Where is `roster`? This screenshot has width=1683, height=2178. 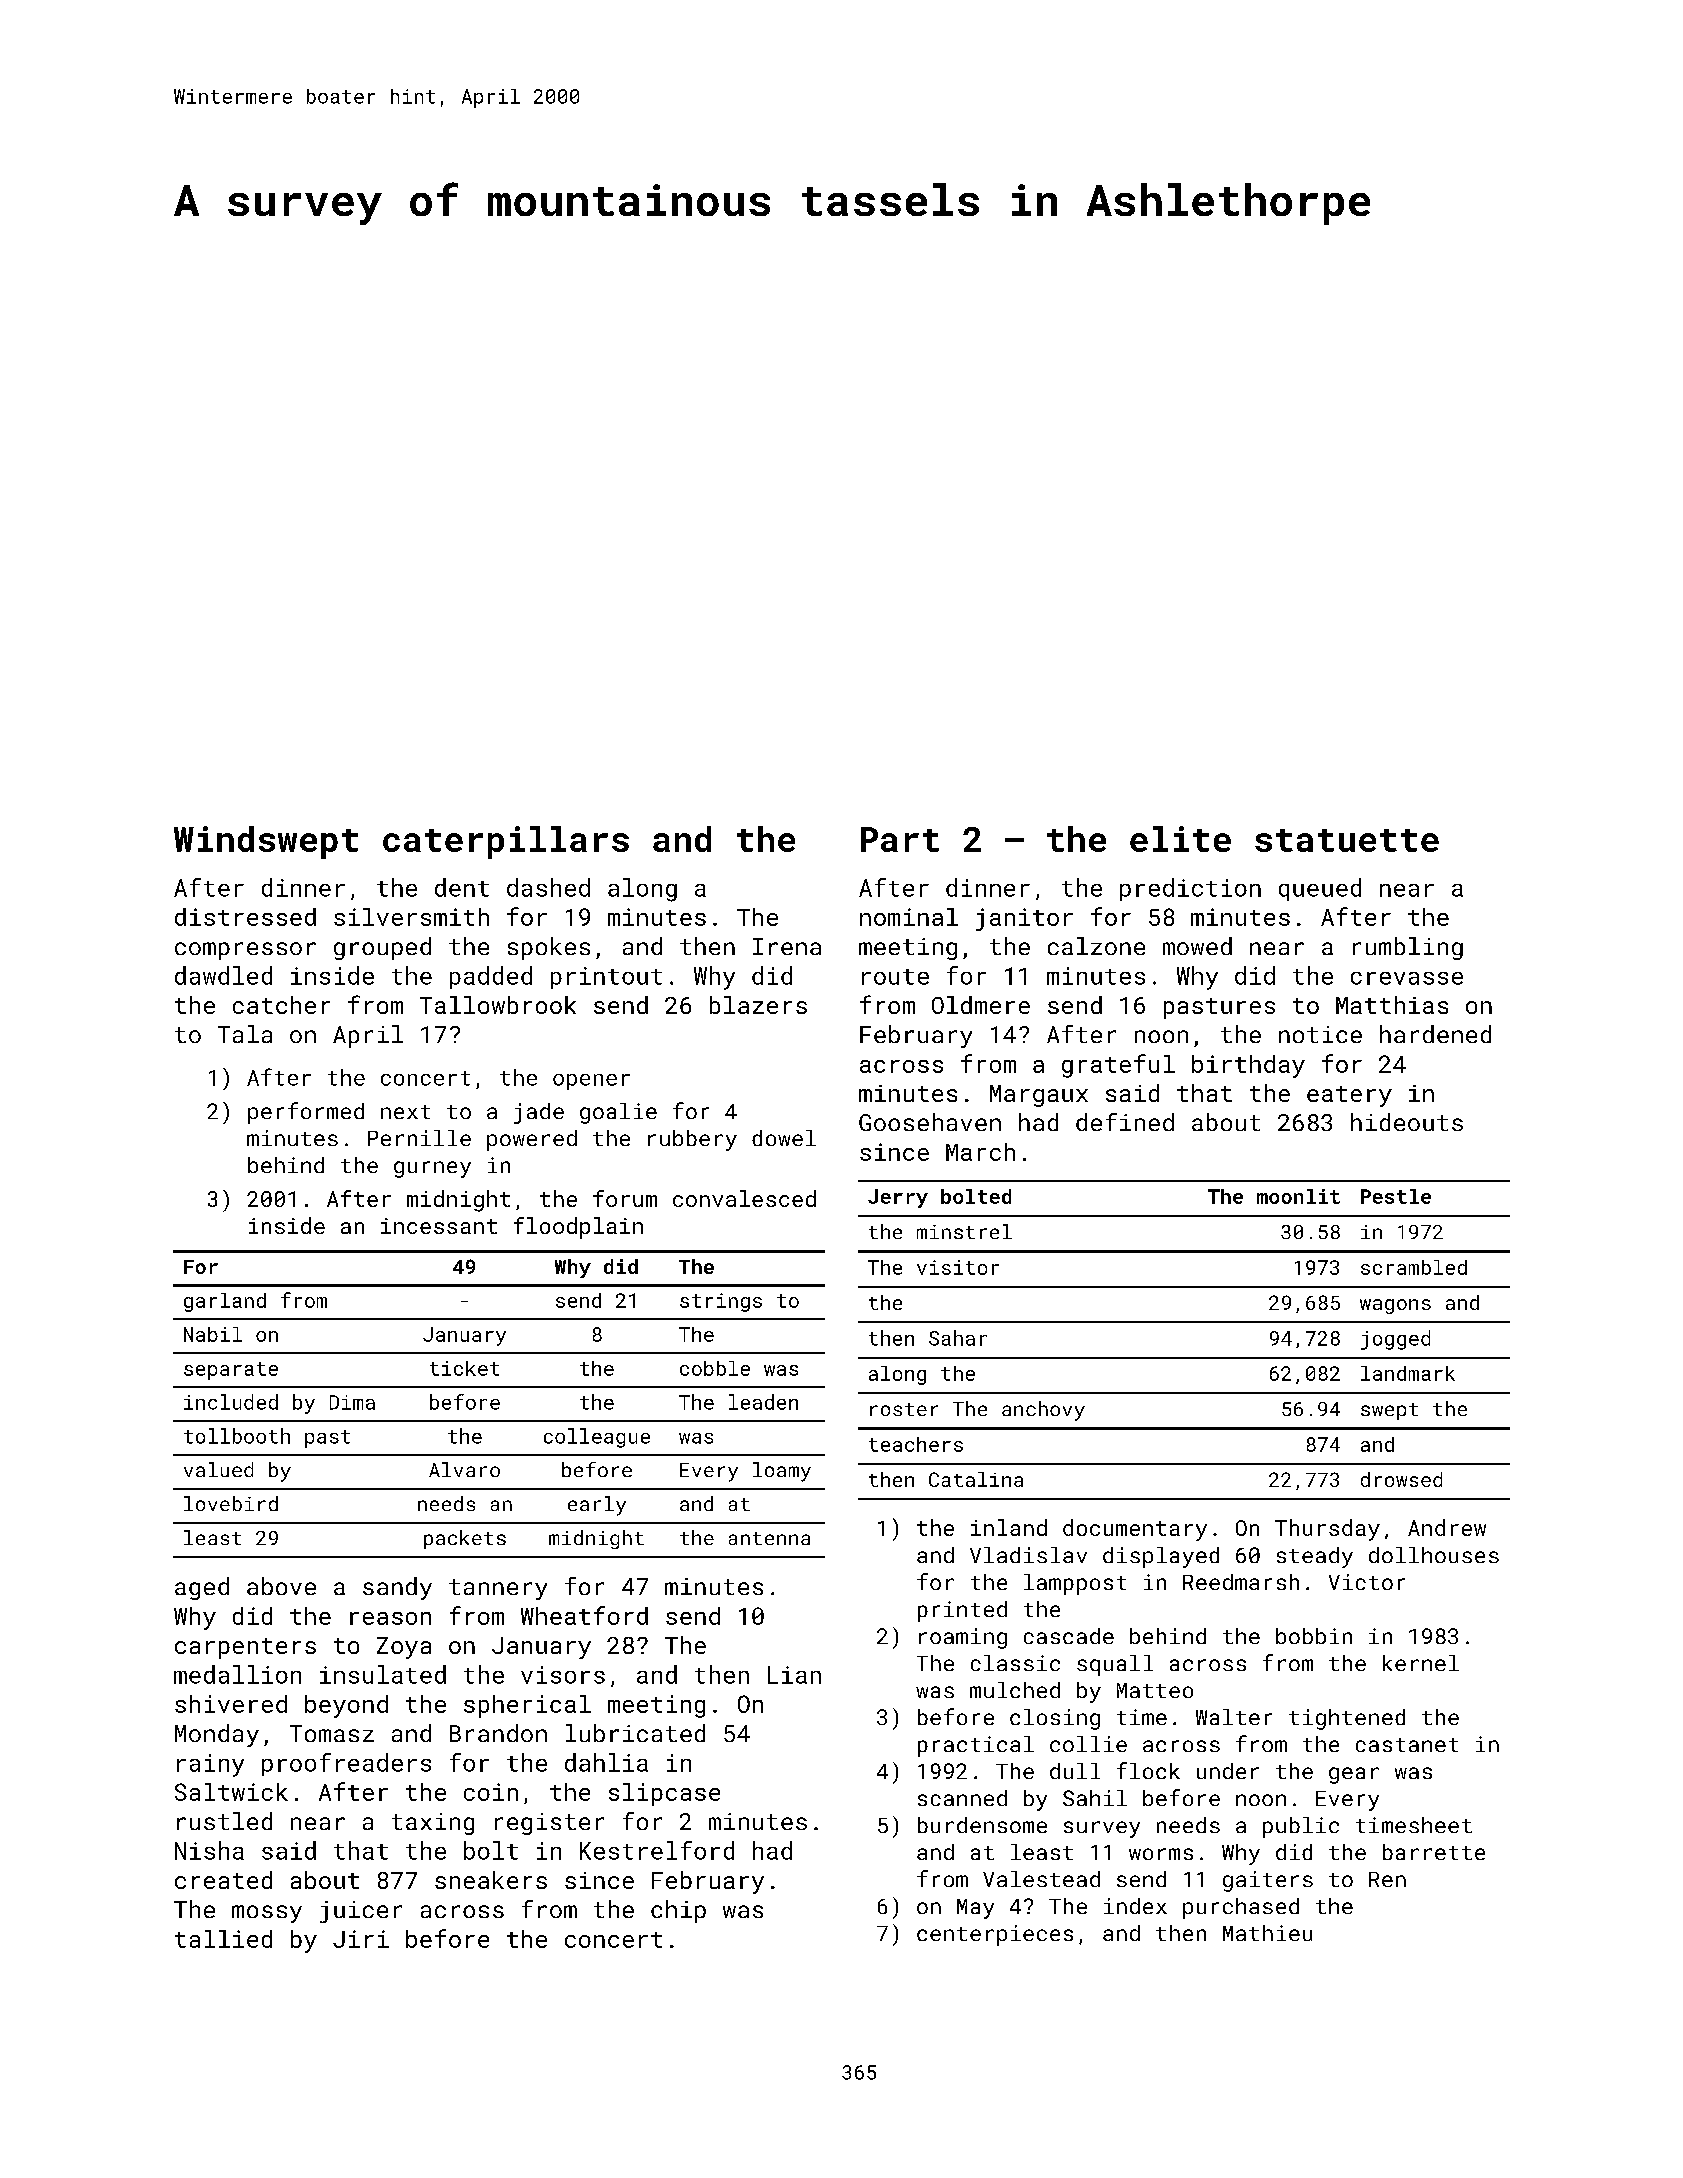 roster is located at coordinates (904, 1409).
